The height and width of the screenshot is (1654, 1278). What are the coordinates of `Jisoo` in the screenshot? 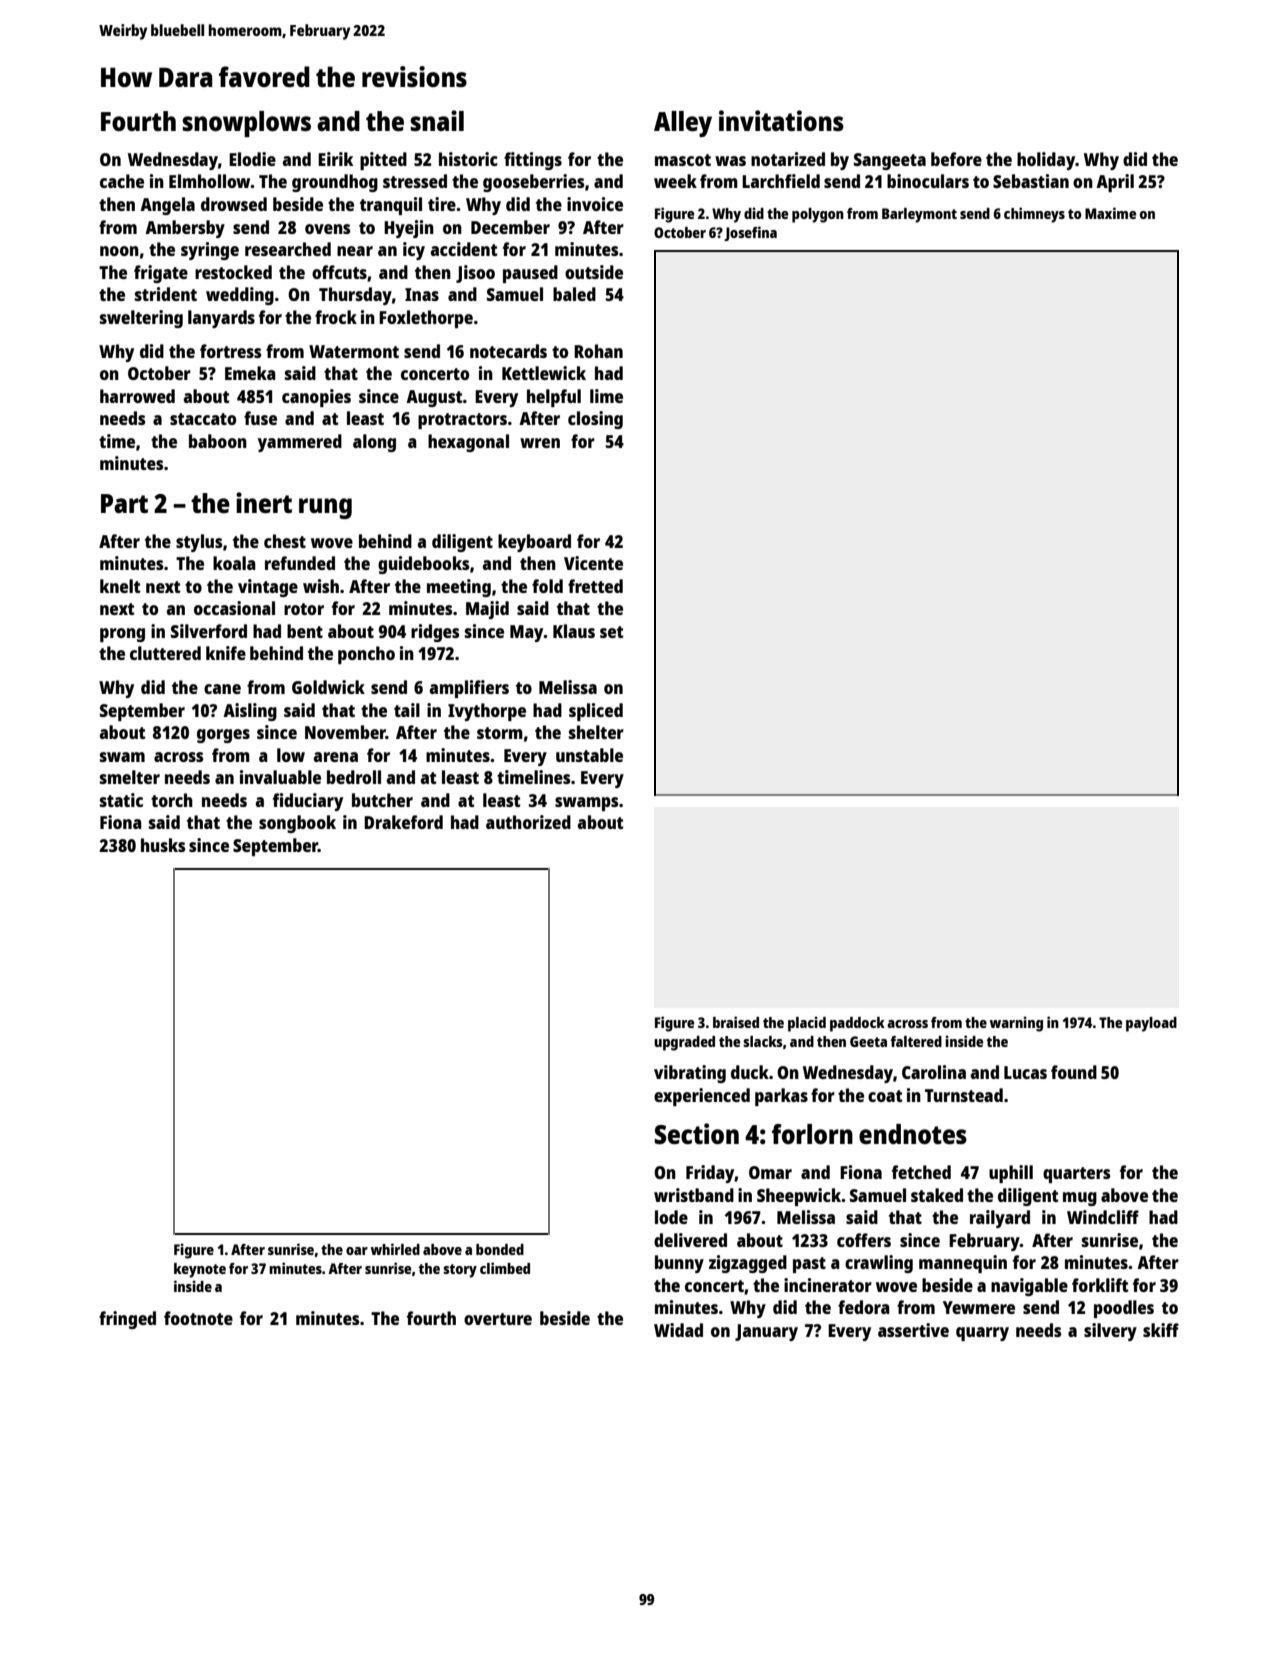 It's located at (475, 274).
